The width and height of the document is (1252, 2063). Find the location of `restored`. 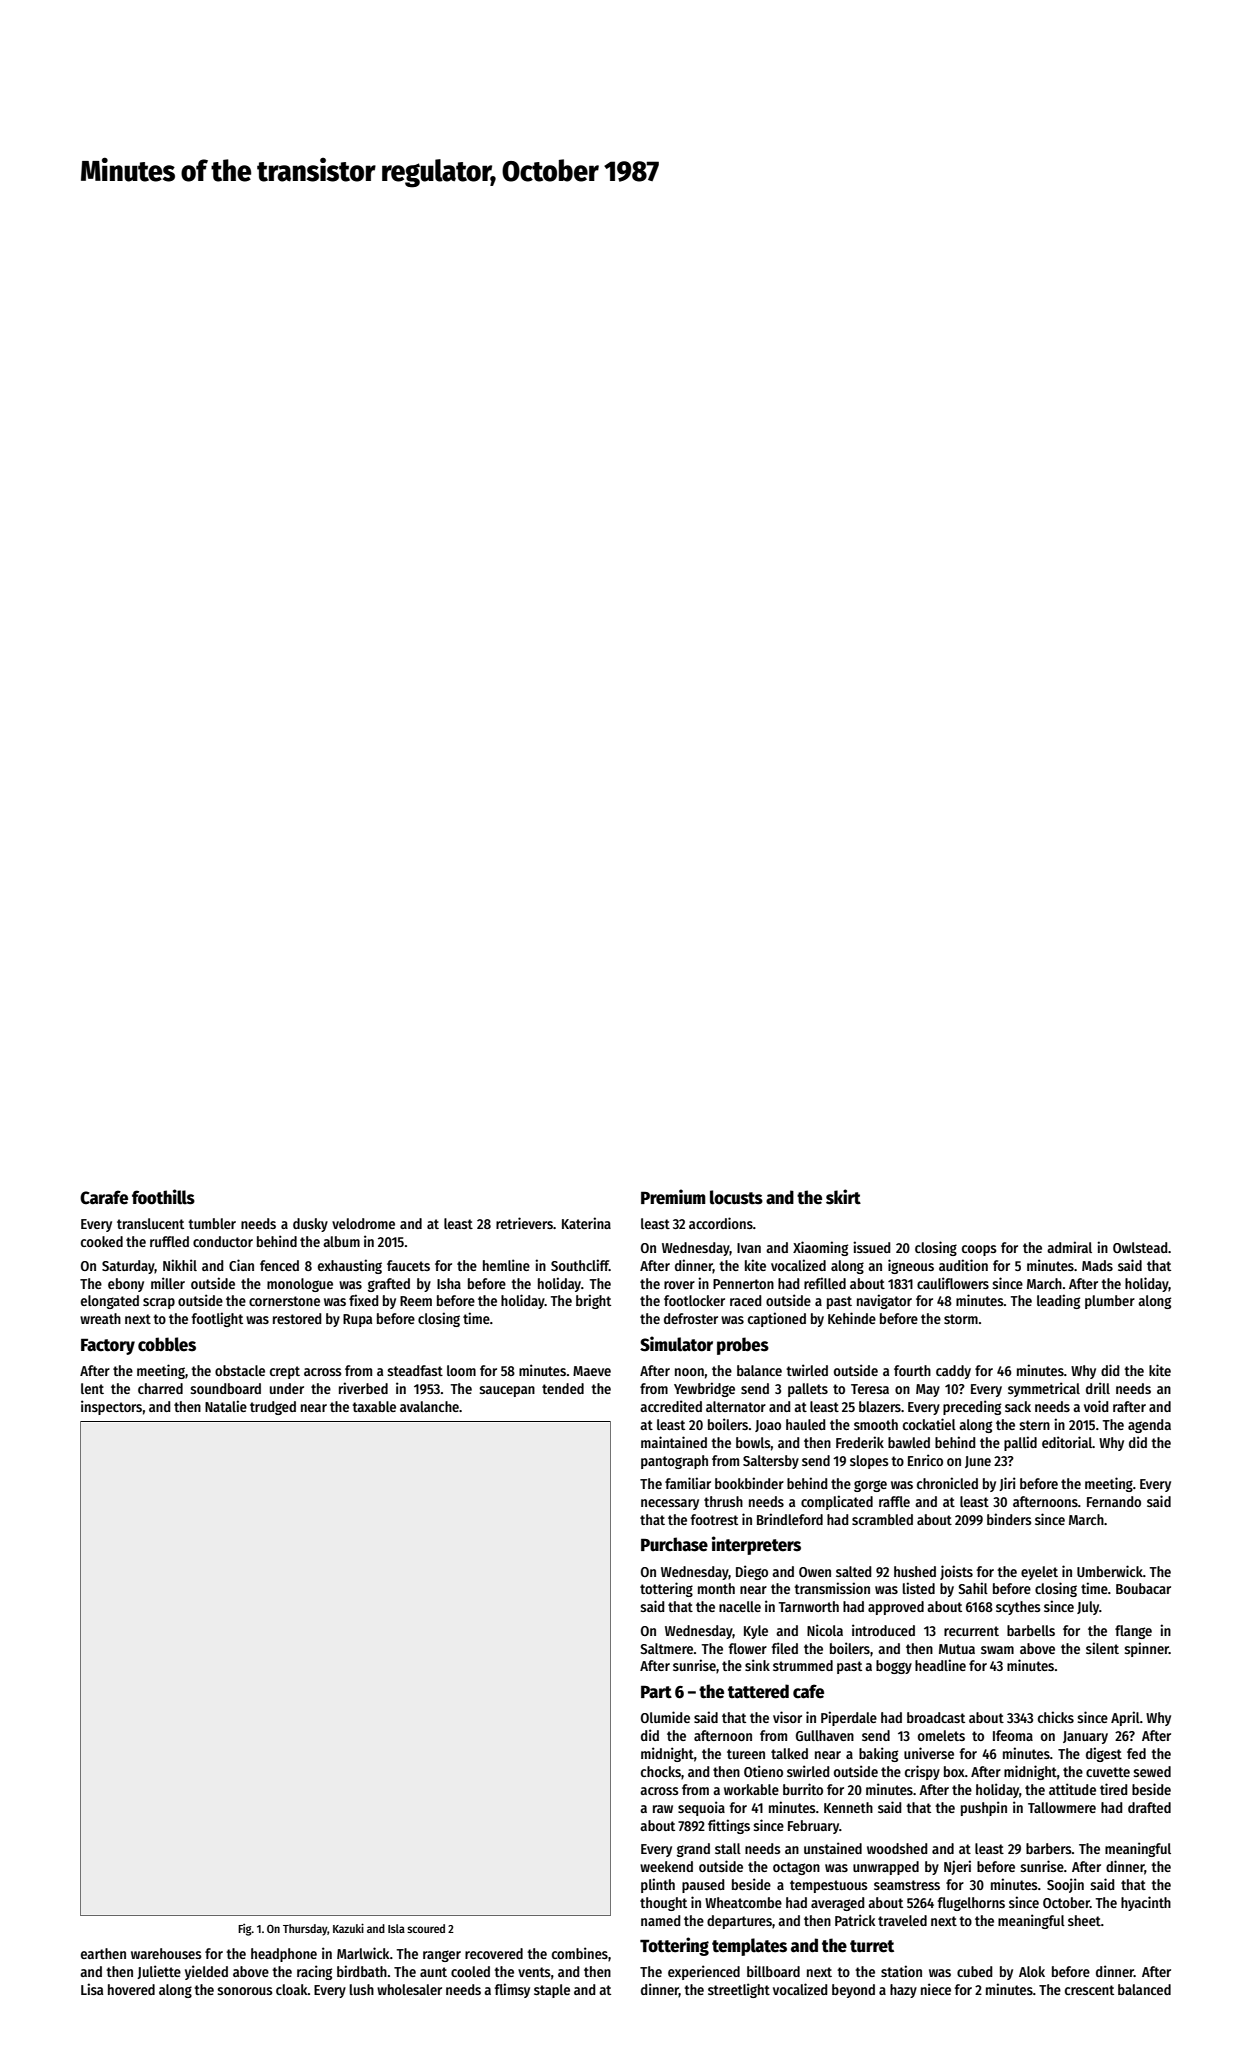

restored is located at coordinates (297, 1318).
